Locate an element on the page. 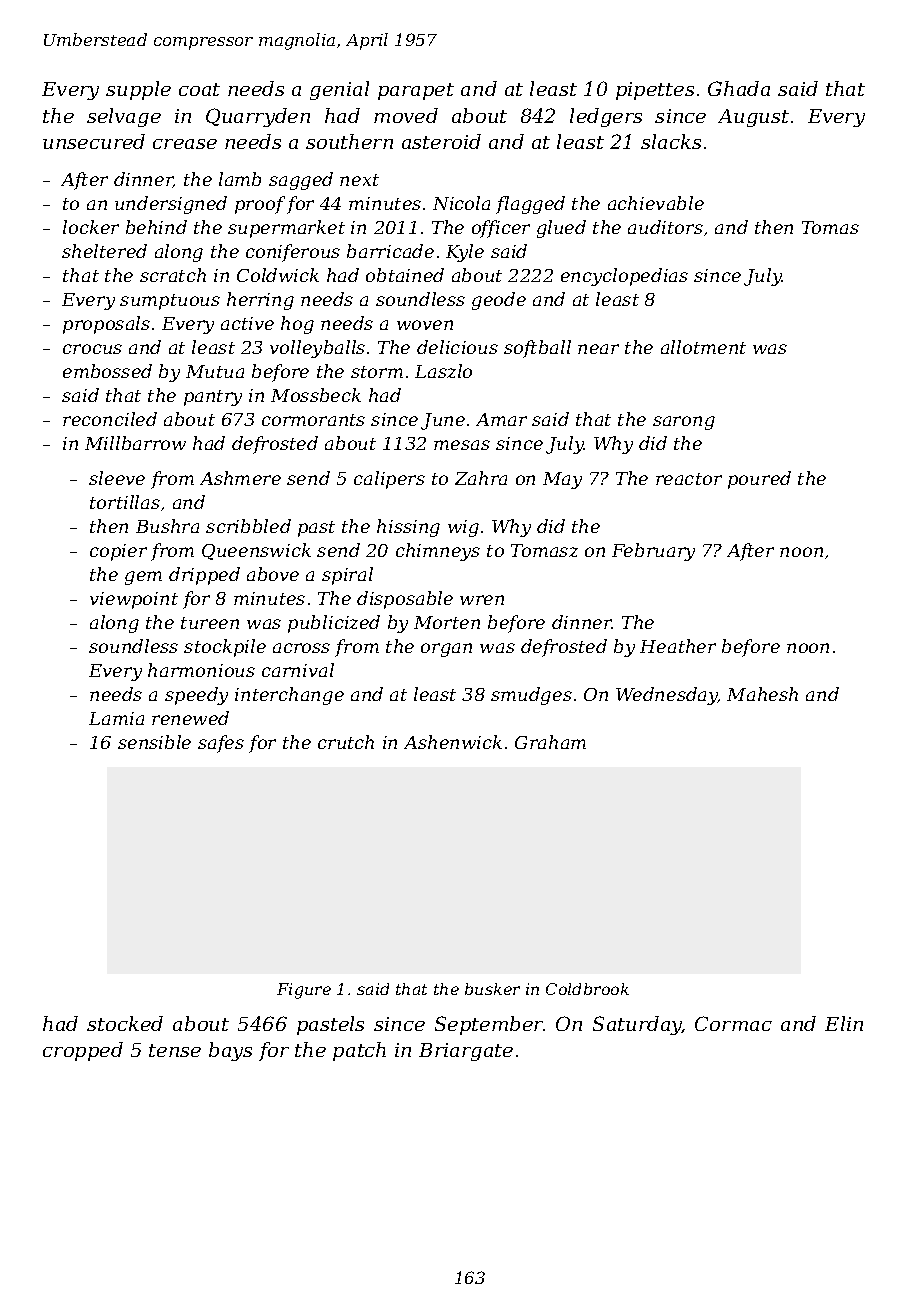  coat is located at coordinates (199, 89).
